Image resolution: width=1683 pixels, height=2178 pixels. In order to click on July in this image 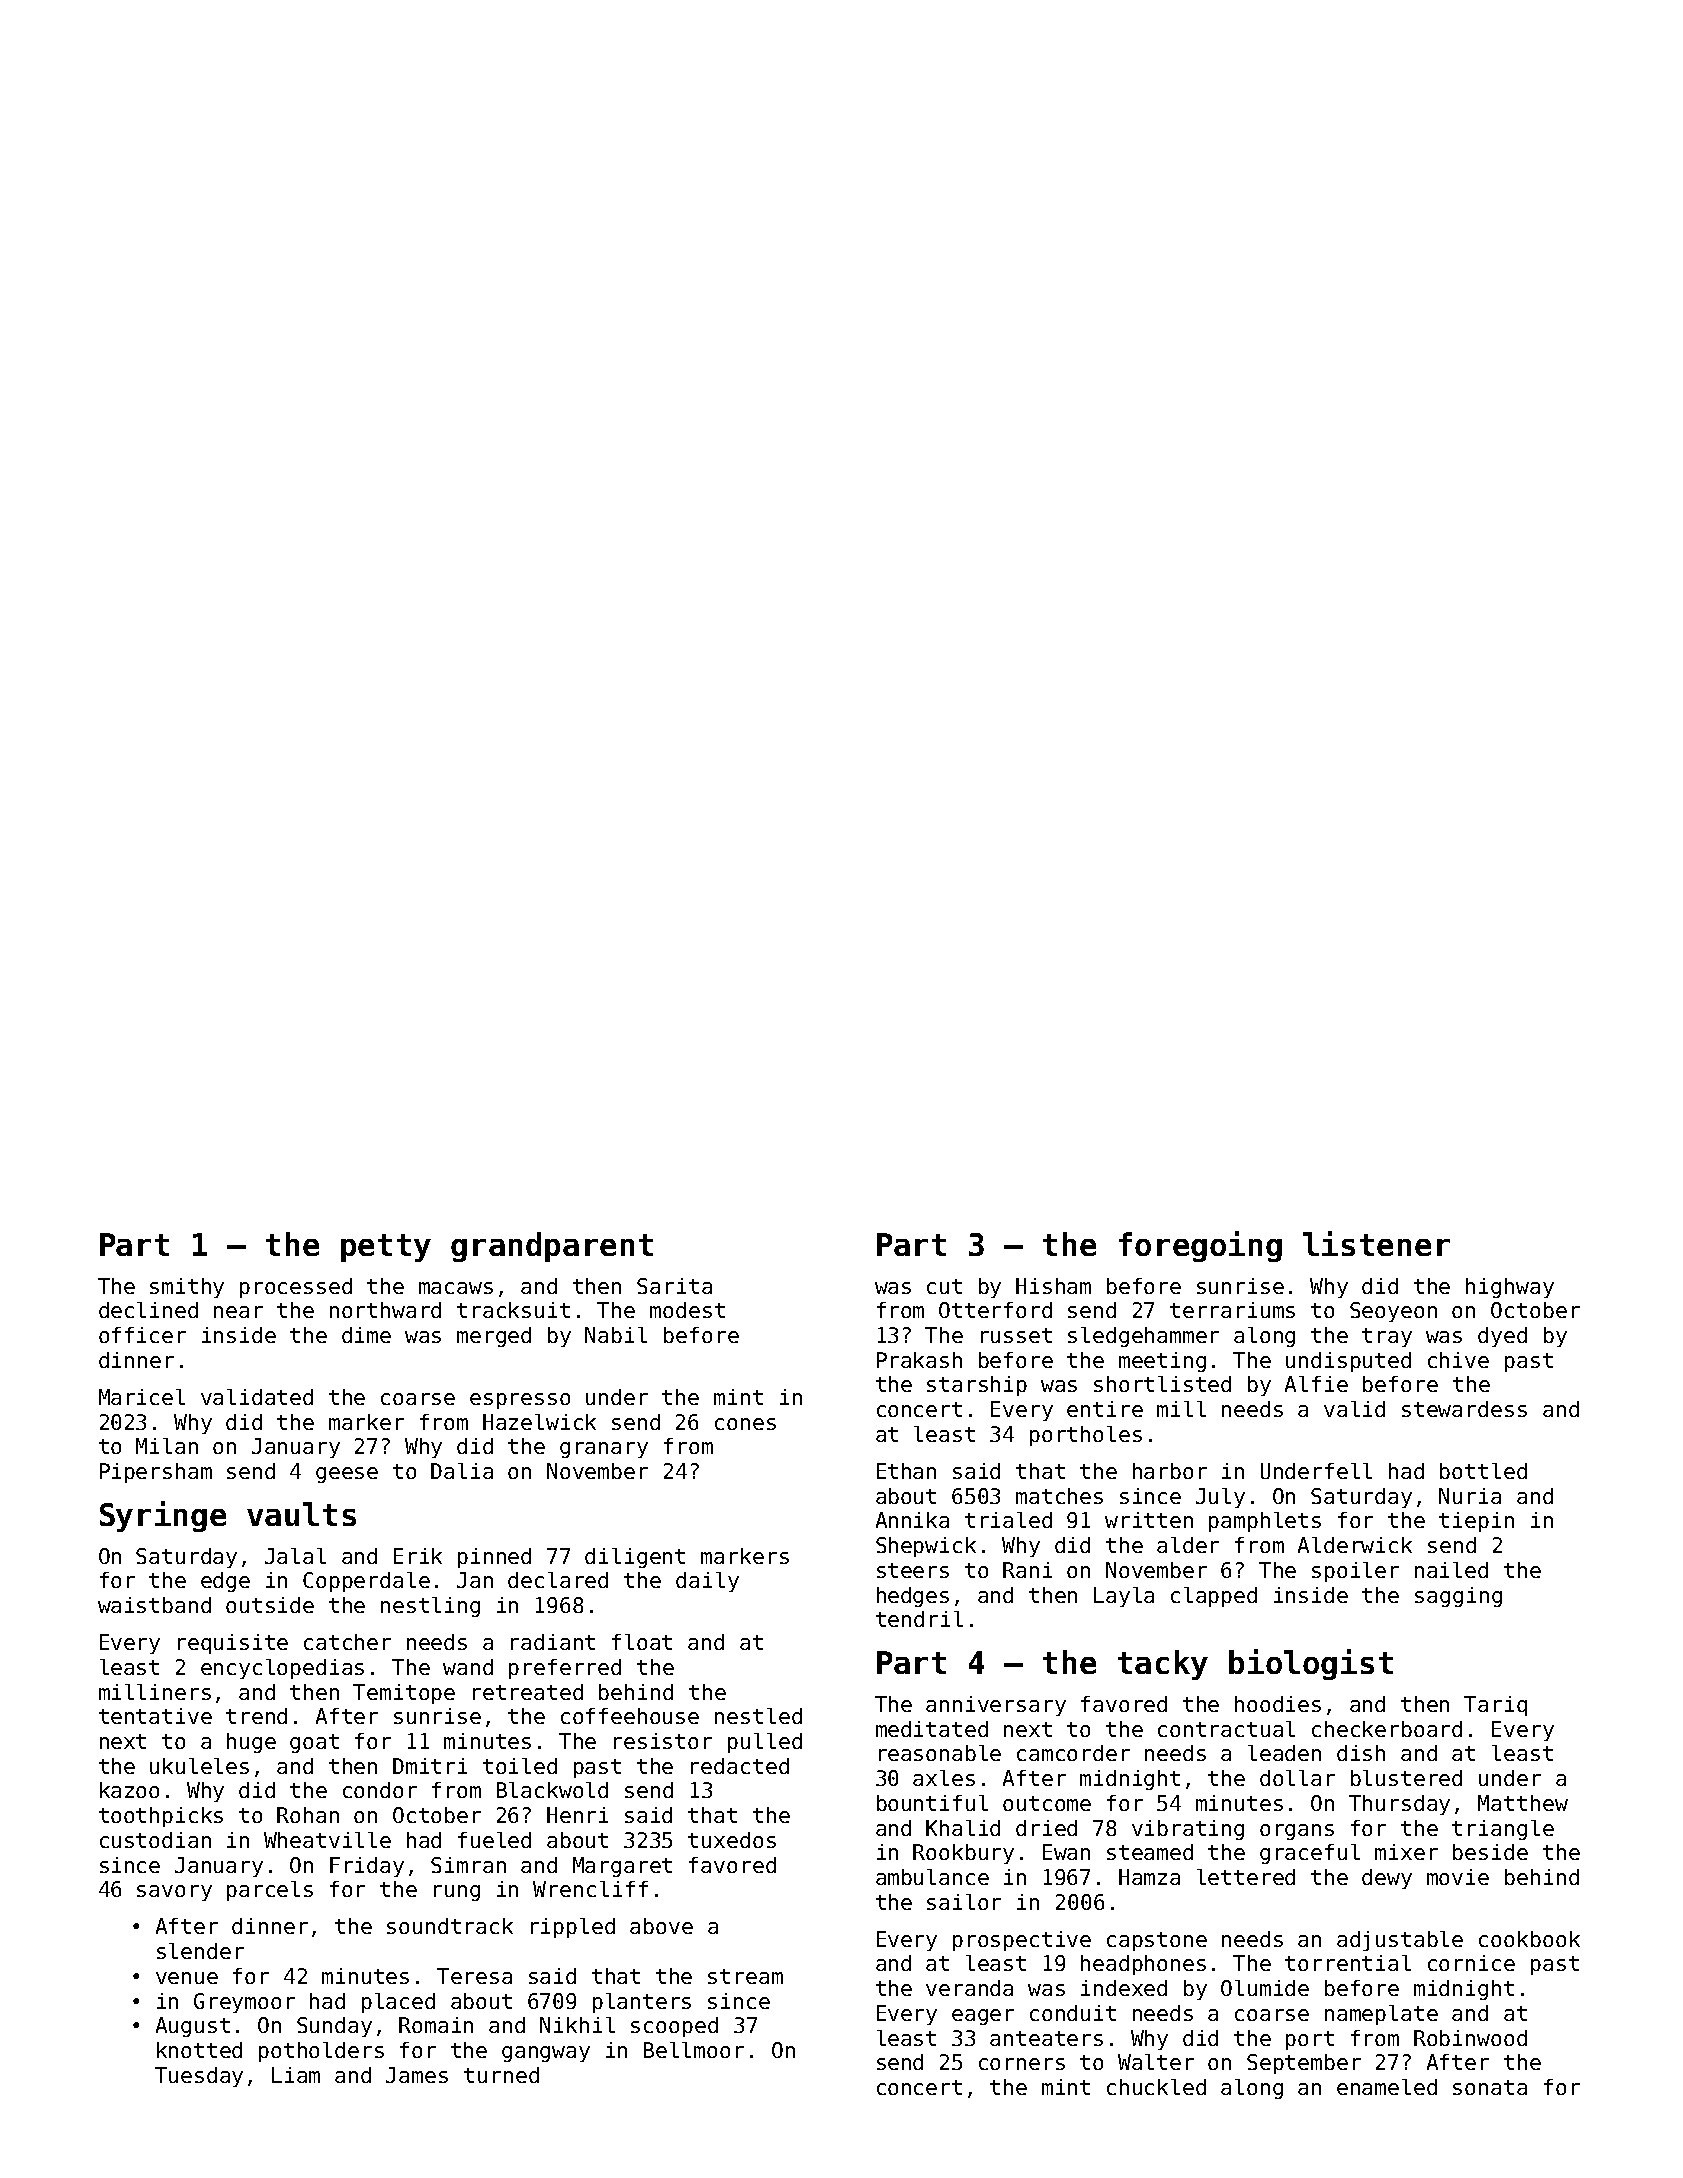, I will do `click(1220, 1498)`.
